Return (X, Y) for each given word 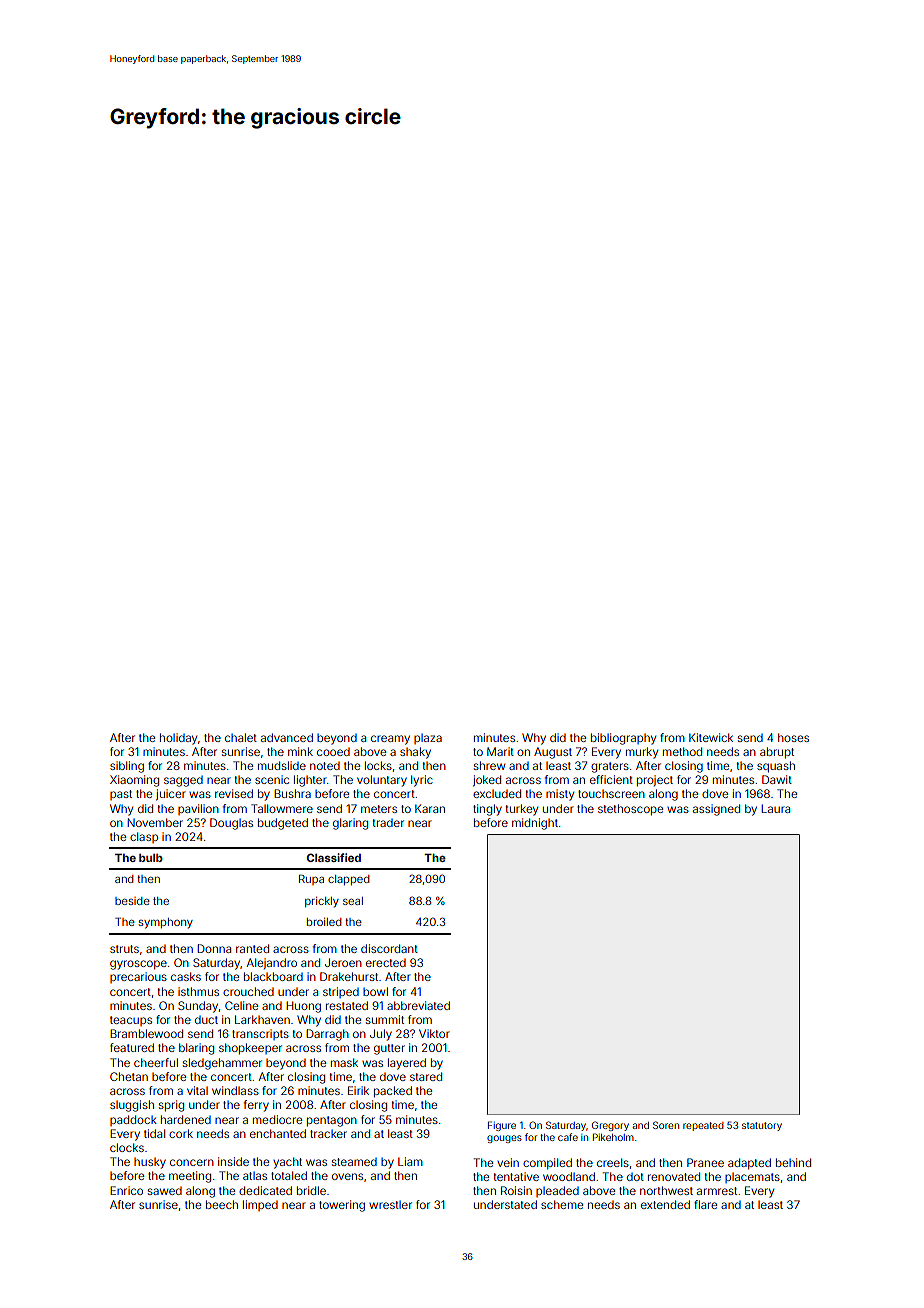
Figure (502, 1126)
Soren (666, 1125)
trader (388, 823)
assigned (716, 810)
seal (353, 901)
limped (260, 1205)
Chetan (129, 1076)
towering (342, 1206)
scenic (272, 779)
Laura (775, 808)
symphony (166, 923)
